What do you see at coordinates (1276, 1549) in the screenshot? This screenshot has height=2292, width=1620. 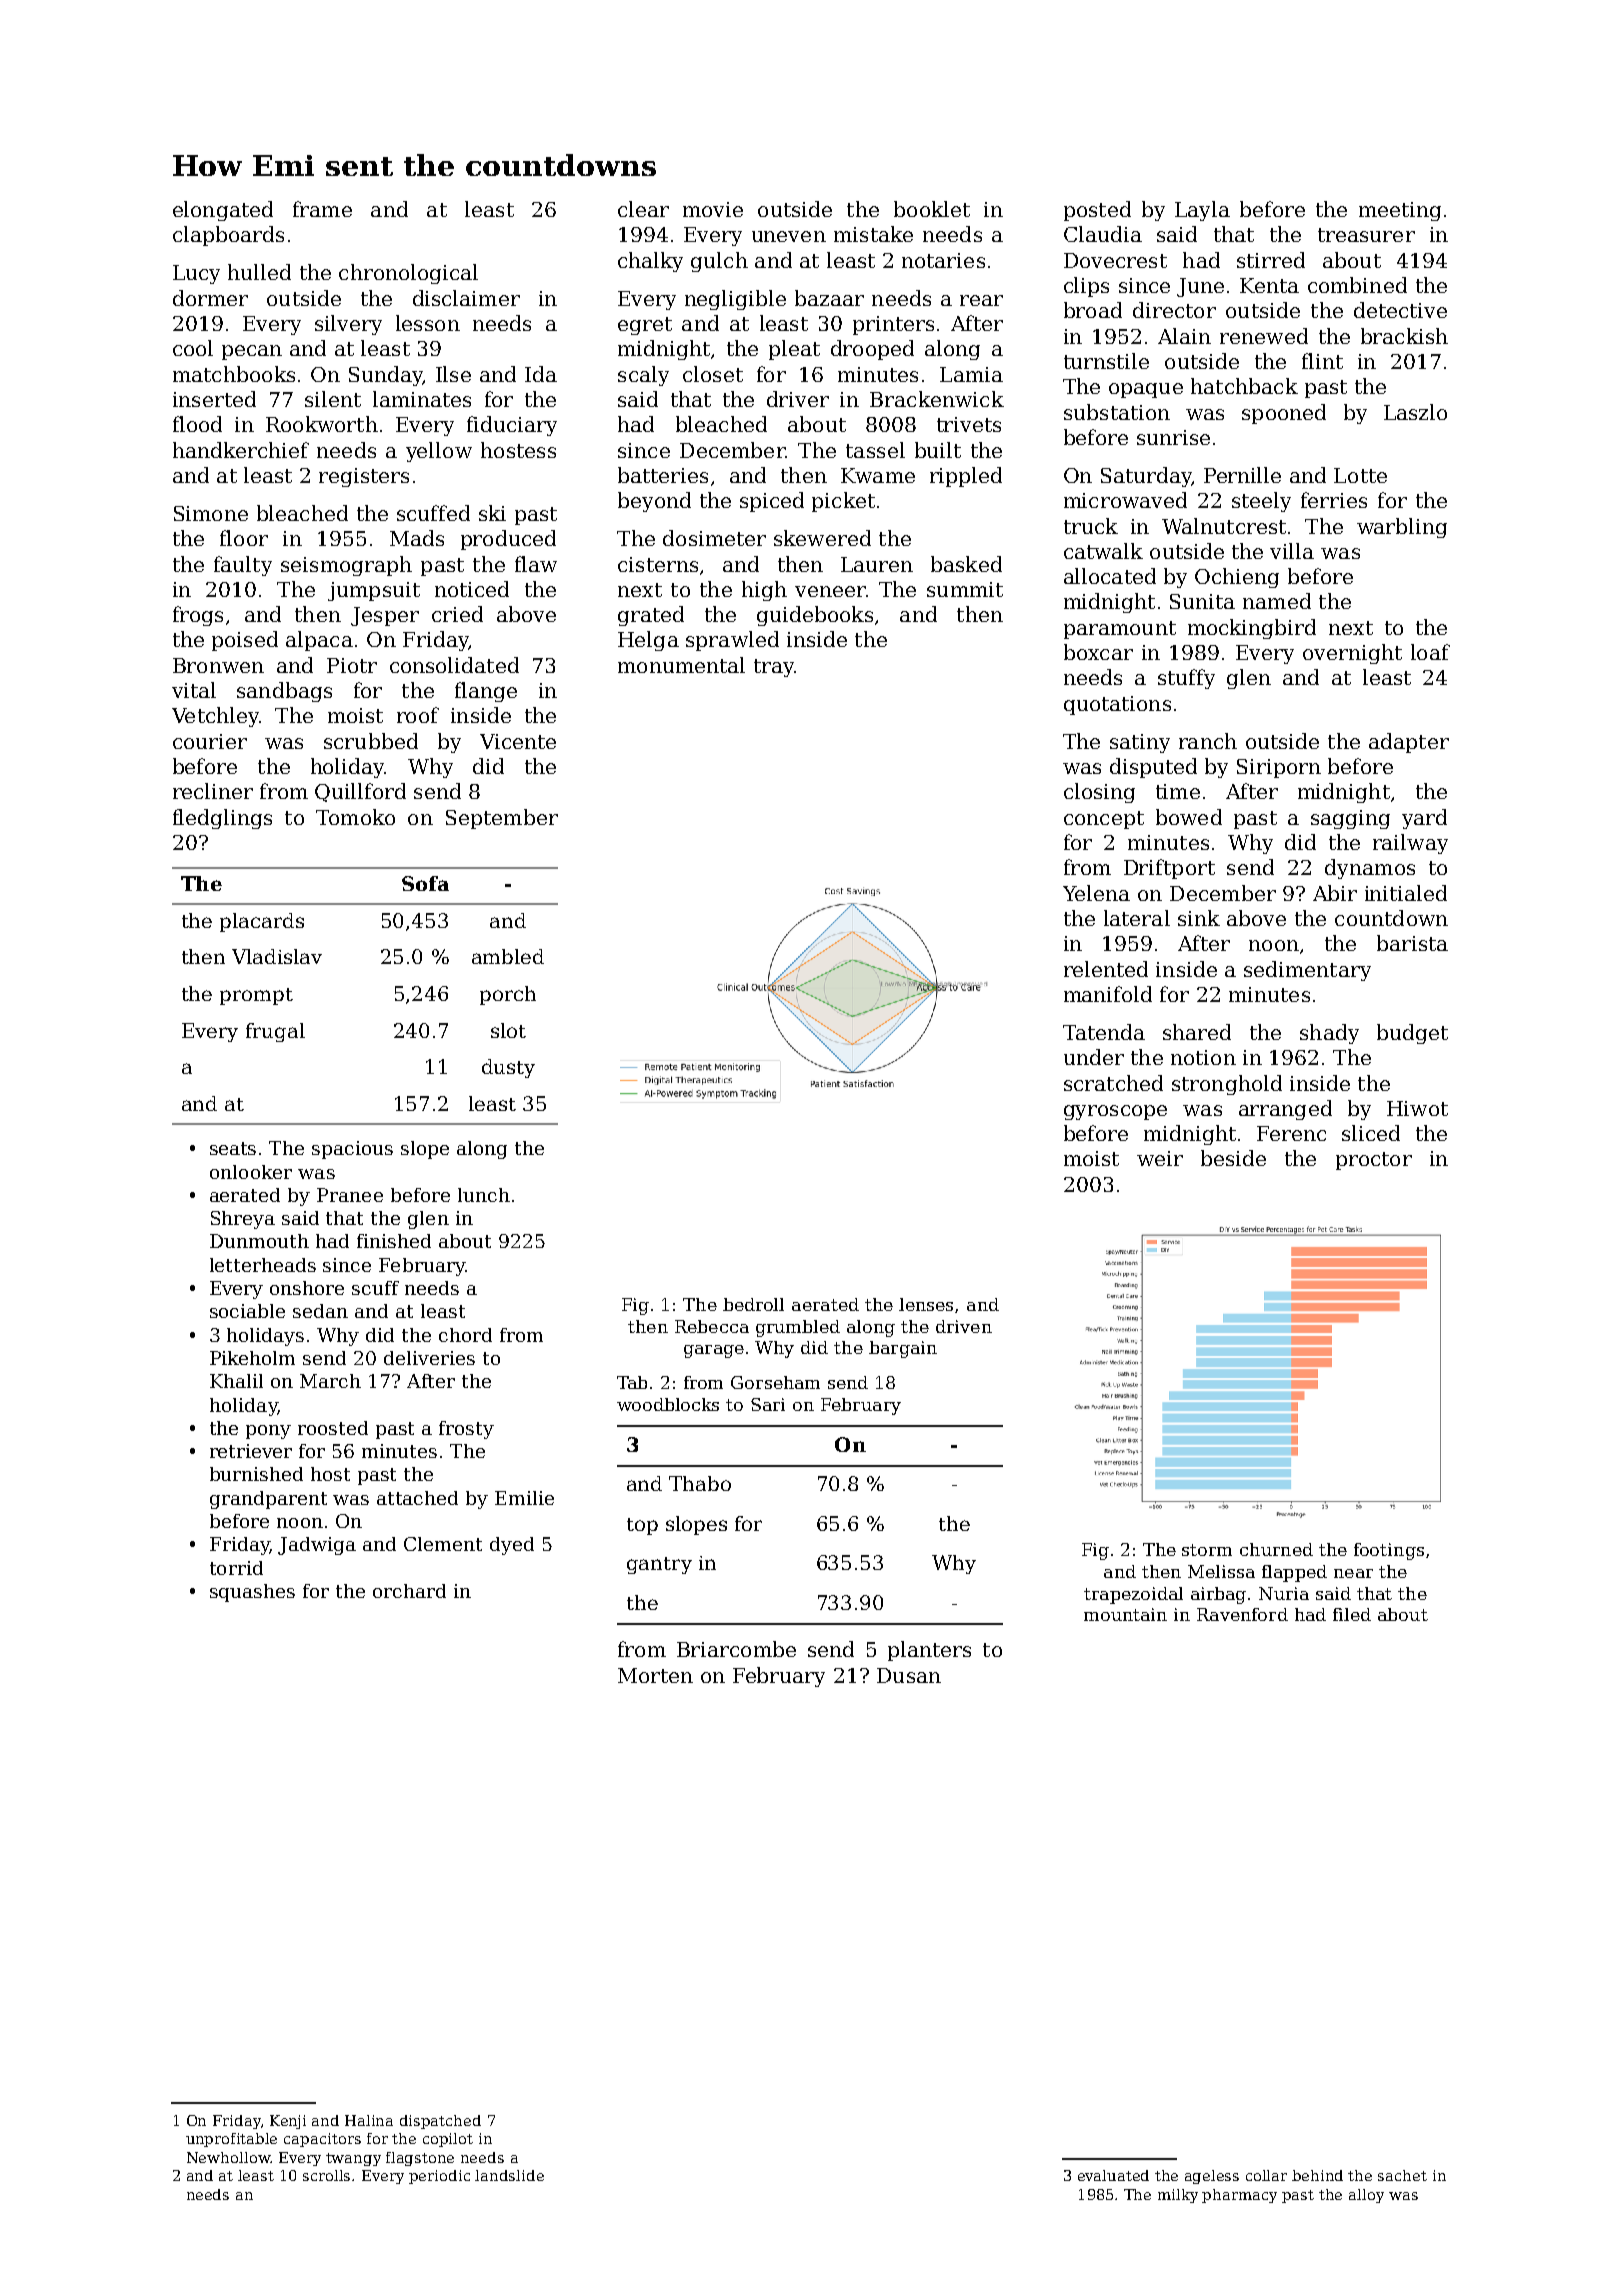 I see `churned` at bounding box center [1276, 1549].
